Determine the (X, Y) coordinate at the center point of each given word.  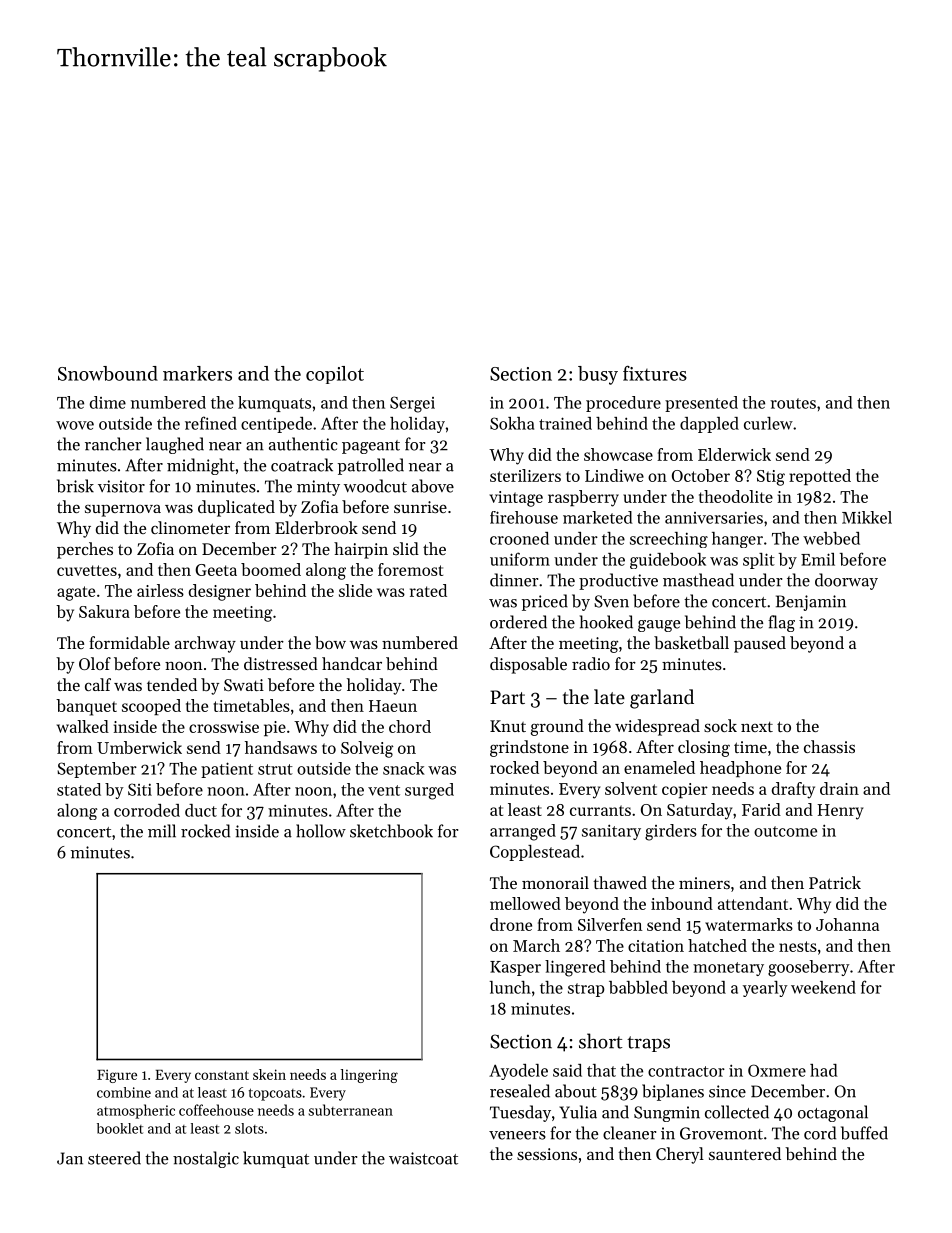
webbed (831, 538)
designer (220, 592)
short (601, 1041)
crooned (519, 538)
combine (124, 1092)
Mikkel (867, 517)
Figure (117, 1076)
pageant (371, 447)
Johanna (847, 924)
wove (75, 425)
